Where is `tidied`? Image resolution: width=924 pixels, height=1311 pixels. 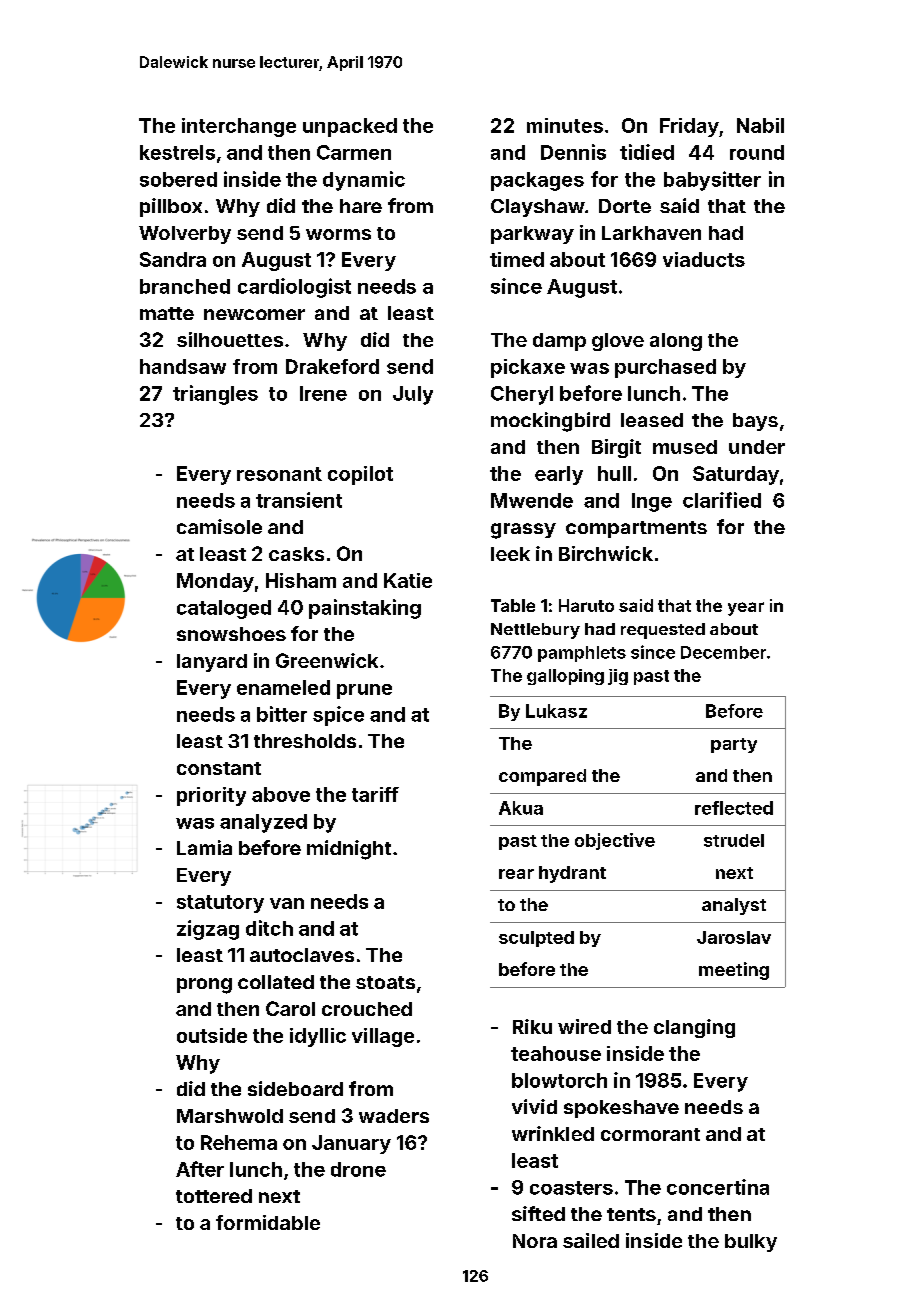 tidied is located at coordinates (647, 152).
